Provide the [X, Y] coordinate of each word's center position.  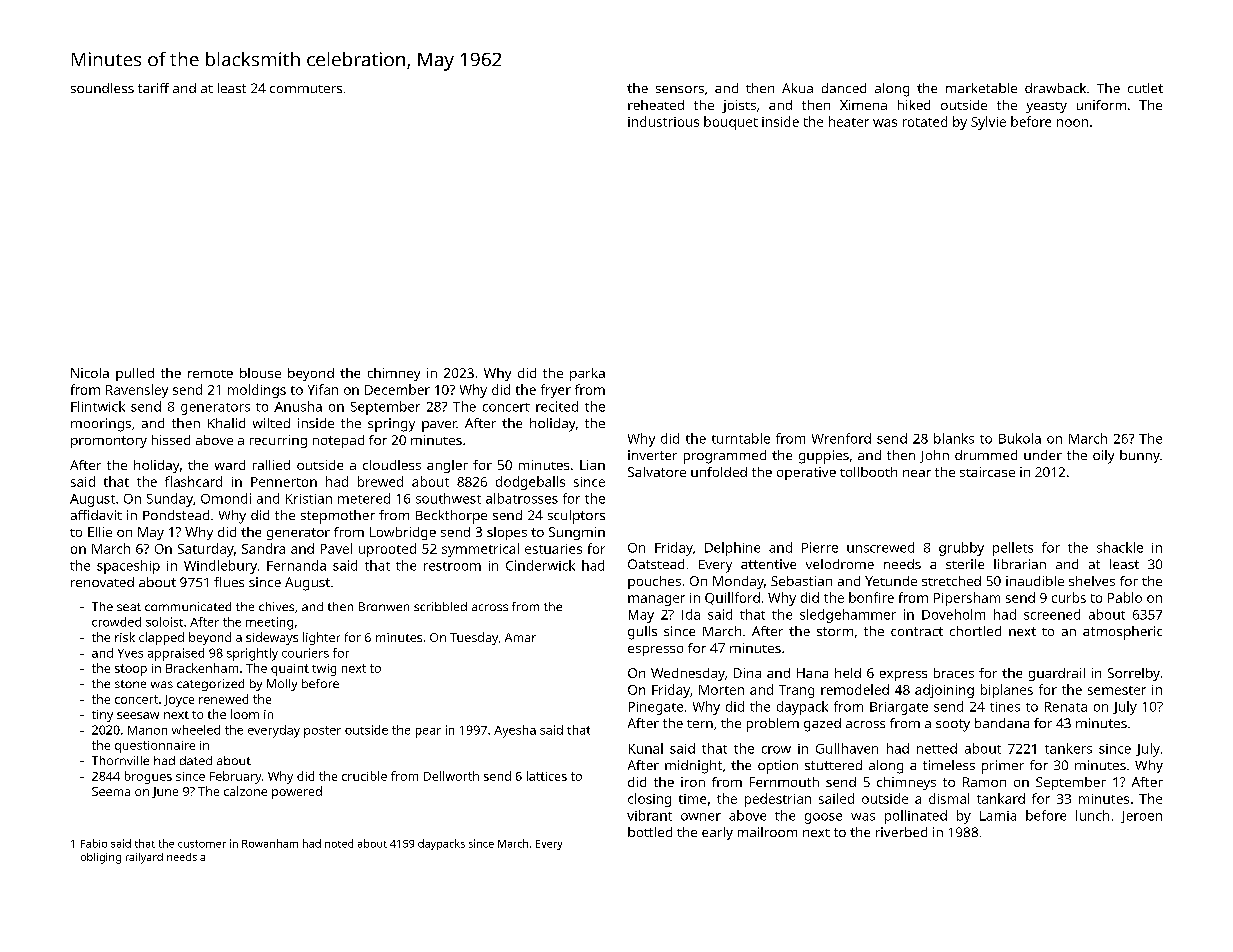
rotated [925, 121]
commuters [306, 89]
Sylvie [988, 123]
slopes [507, 533]
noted [339, 843]
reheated [656, 105]
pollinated [916, 817]
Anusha [298, 406]
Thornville [120, 760]
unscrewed [880, 547]
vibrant [649, 815]
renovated [102, 582]
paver [439, 426]
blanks [954, 438]
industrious [663, 121]
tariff [153, 88]
